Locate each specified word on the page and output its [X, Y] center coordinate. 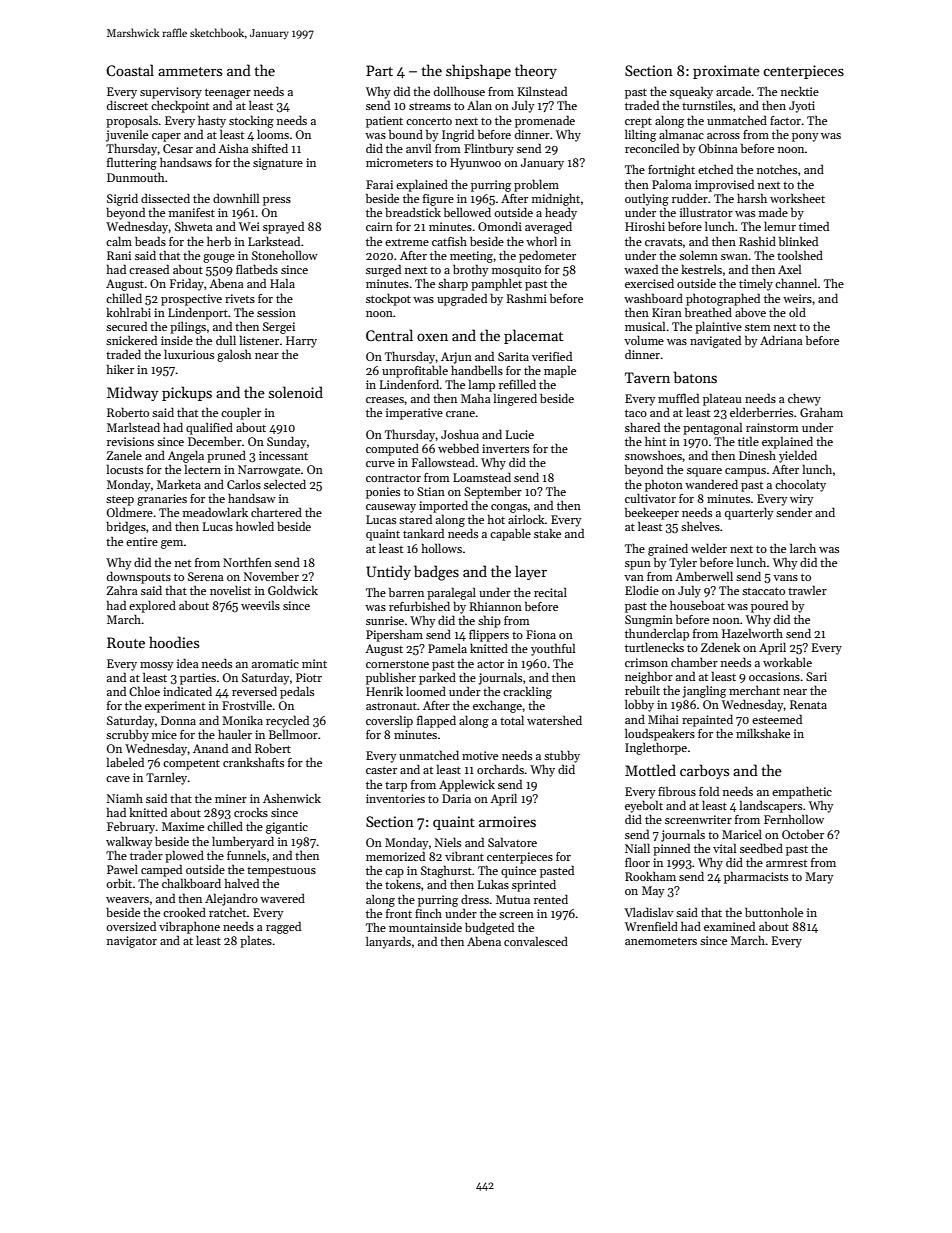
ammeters [190, 71]
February [131, 827]
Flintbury [489, 150]
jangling [704, 692]
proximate [726, 72]
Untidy [388, 572]
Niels [448, 842]
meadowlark [215, 512]
